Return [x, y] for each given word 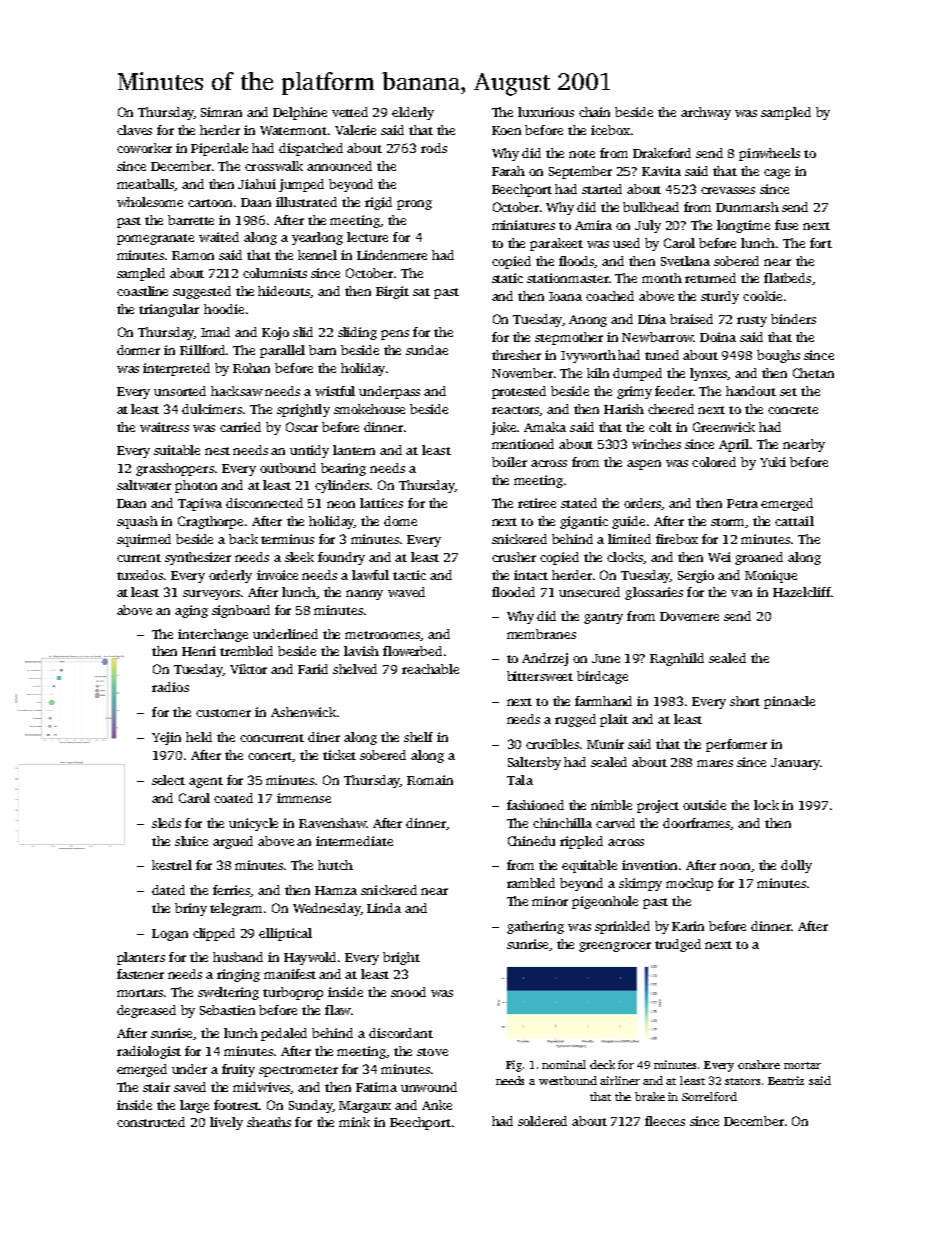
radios [170, 687]
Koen [506, 130]
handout [751, 391]
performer [736, 745]
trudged [678, 945]
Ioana [565, 296]
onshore [759, 1064]
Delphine [300, 113]
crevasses [728, 190]
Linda [384, 908]
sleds [166, 823]
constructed [151, 1122]
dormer [138, 350]
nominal [564, 1064]
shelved [355, 669]
